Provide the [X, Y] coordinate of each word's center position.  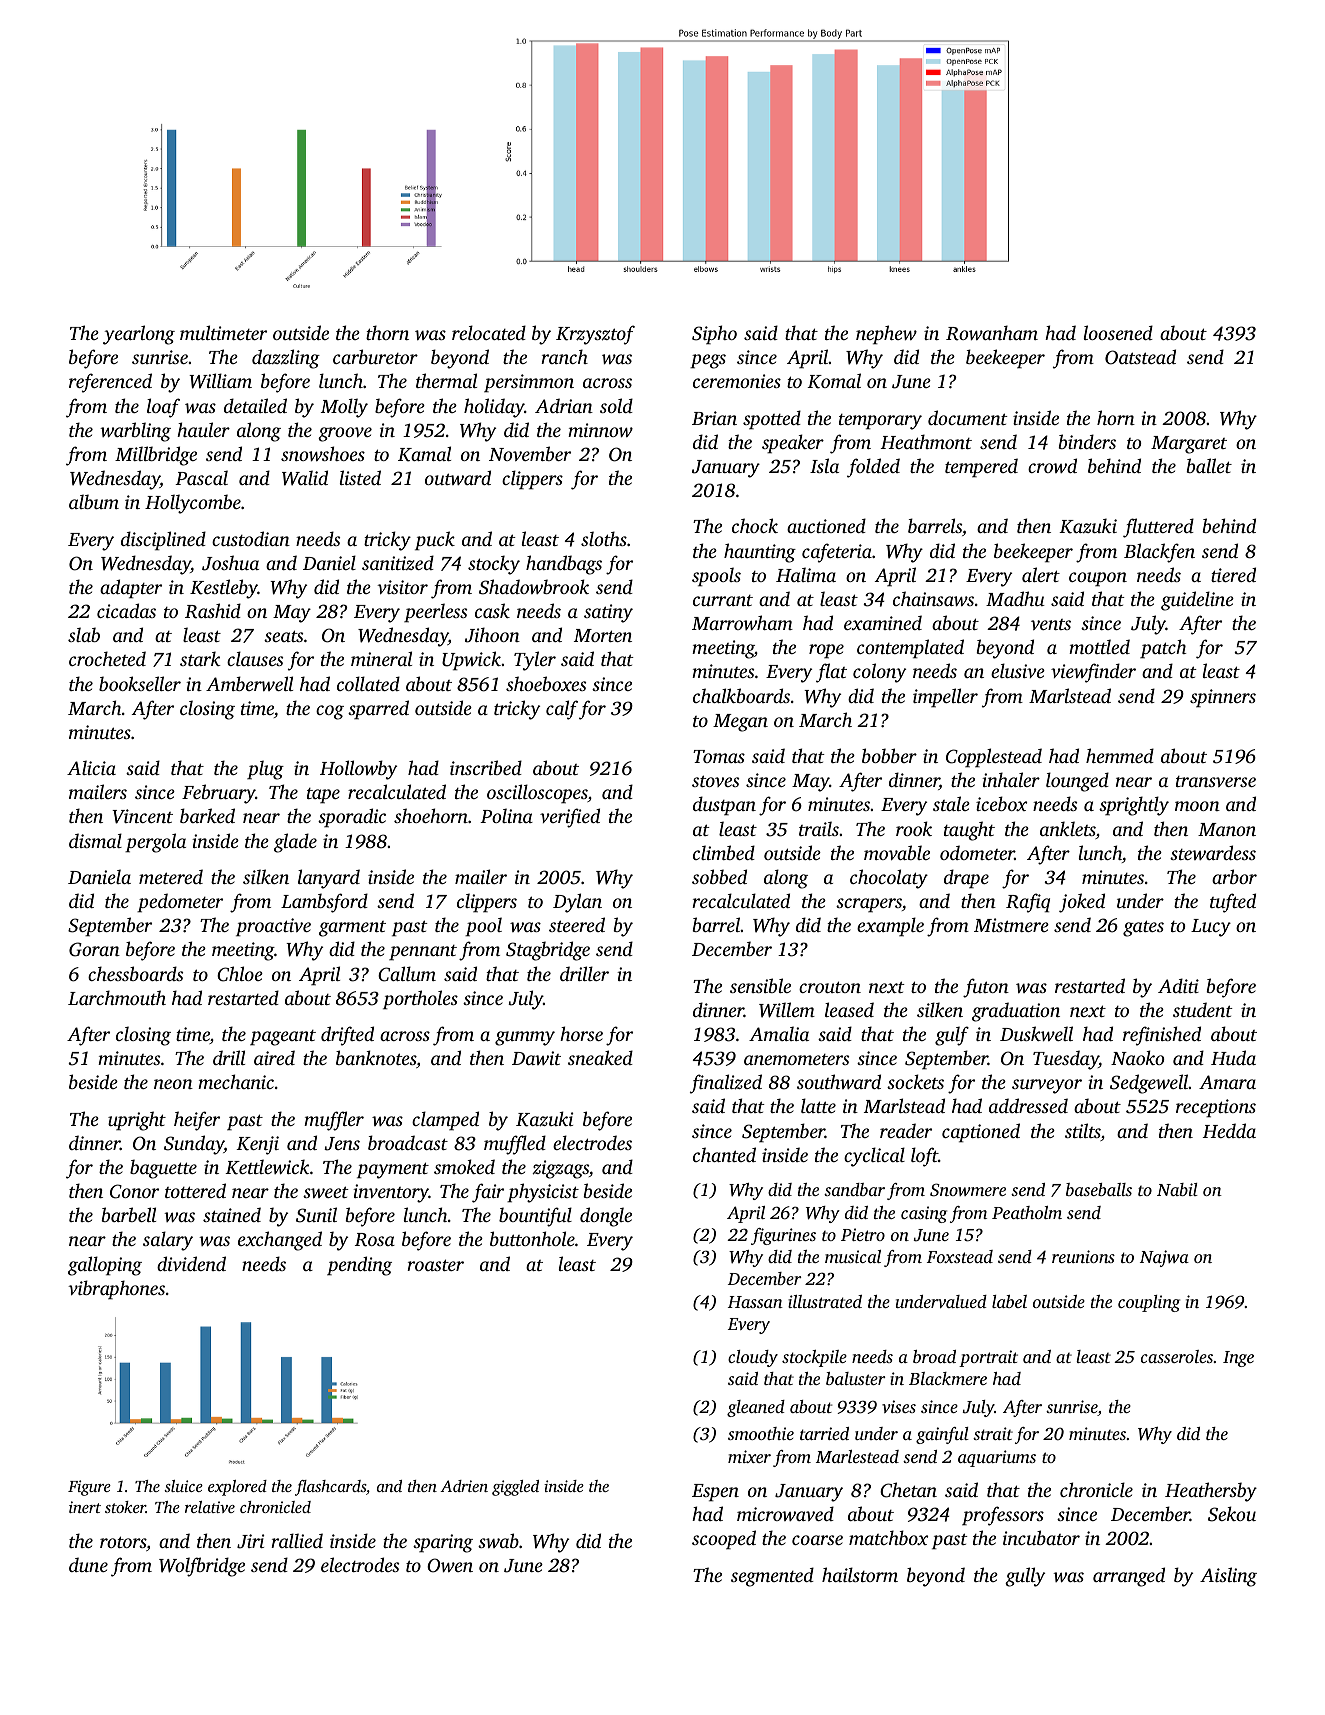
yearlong [139, 335]
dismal [95, 840]
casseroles [1177, 1356]
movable [897, 852]
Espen [715, 1493]
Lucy [1211, 928]
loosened [1118, 332]
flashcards [330, 1488]
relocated [489, 332]
